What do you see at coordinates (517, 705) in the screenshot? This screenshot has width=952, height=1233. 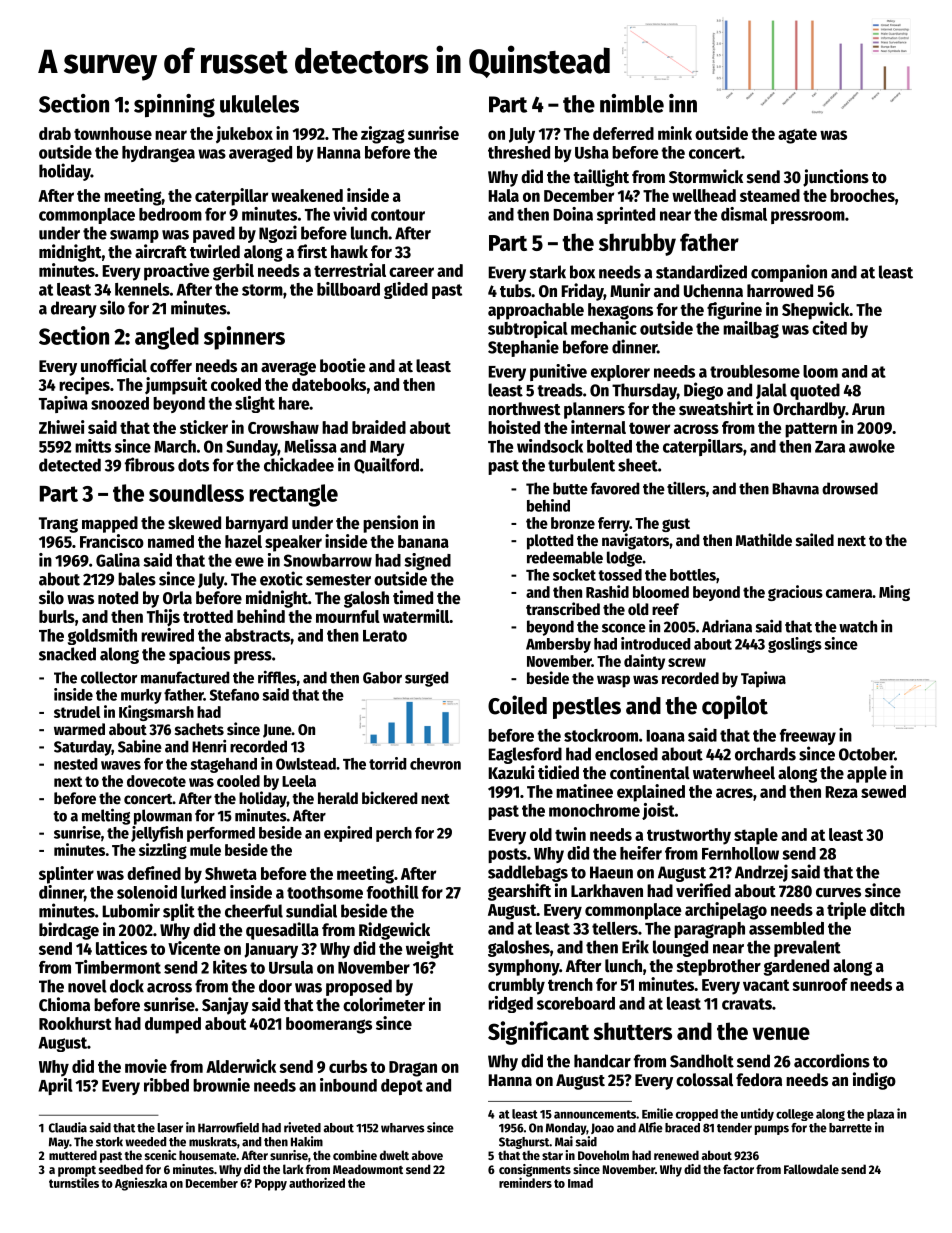 I see `Coiled` at bounding box center [517, 705].
